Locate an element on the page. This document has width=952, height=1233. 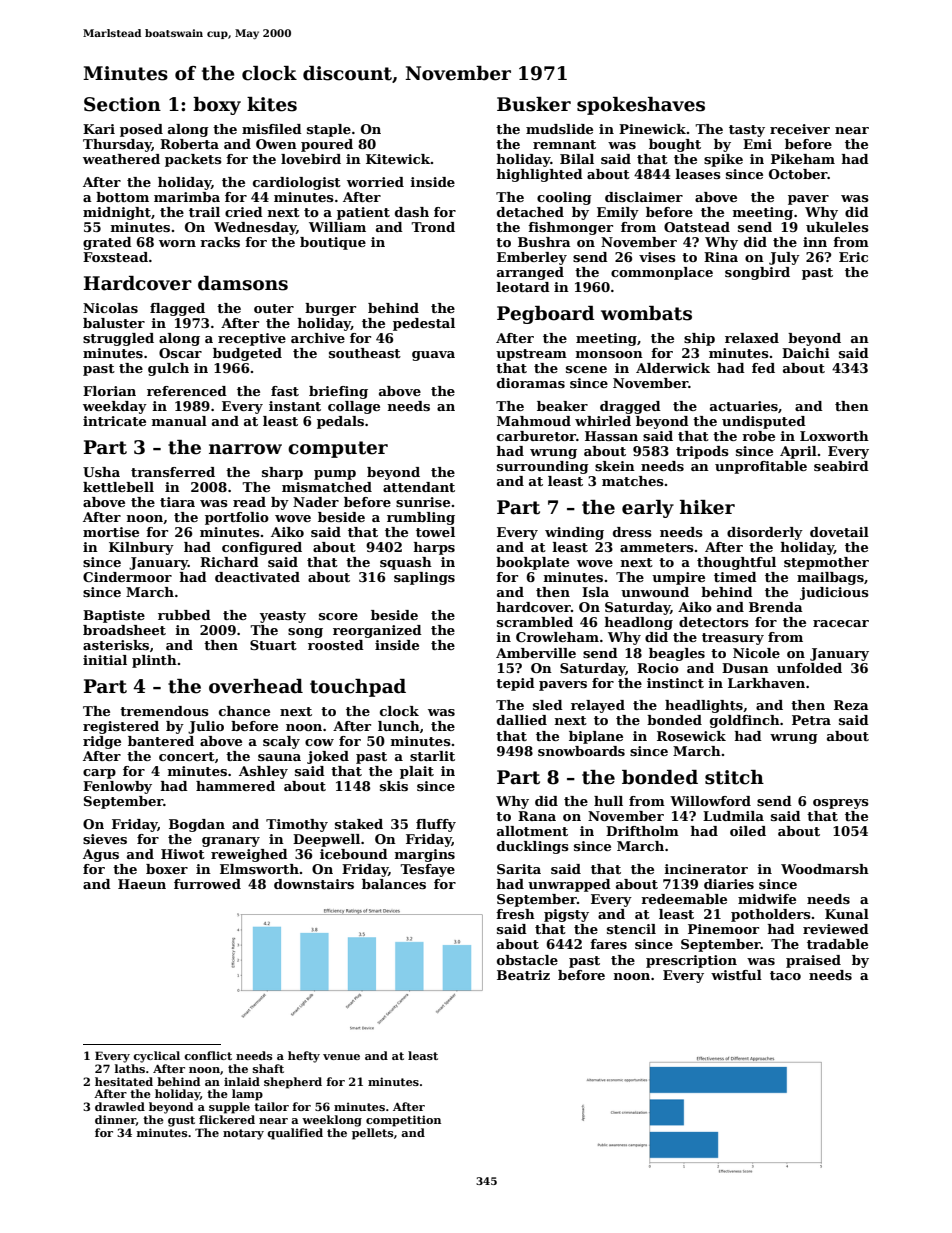
tepid is located at coordinates (515, 684).
